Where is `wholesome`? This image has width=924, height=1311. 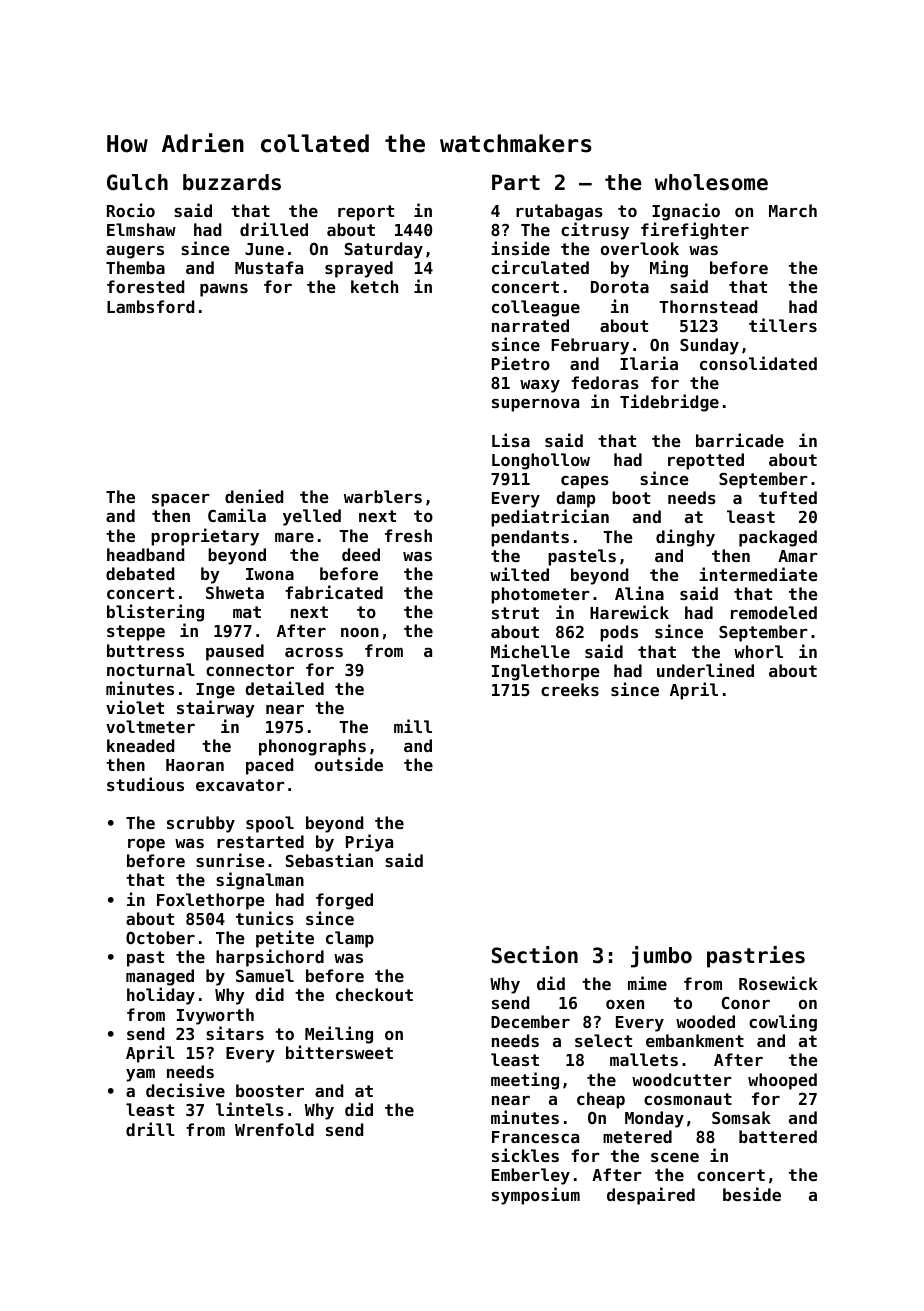 wholesome is located at coordinates (711, 182).
